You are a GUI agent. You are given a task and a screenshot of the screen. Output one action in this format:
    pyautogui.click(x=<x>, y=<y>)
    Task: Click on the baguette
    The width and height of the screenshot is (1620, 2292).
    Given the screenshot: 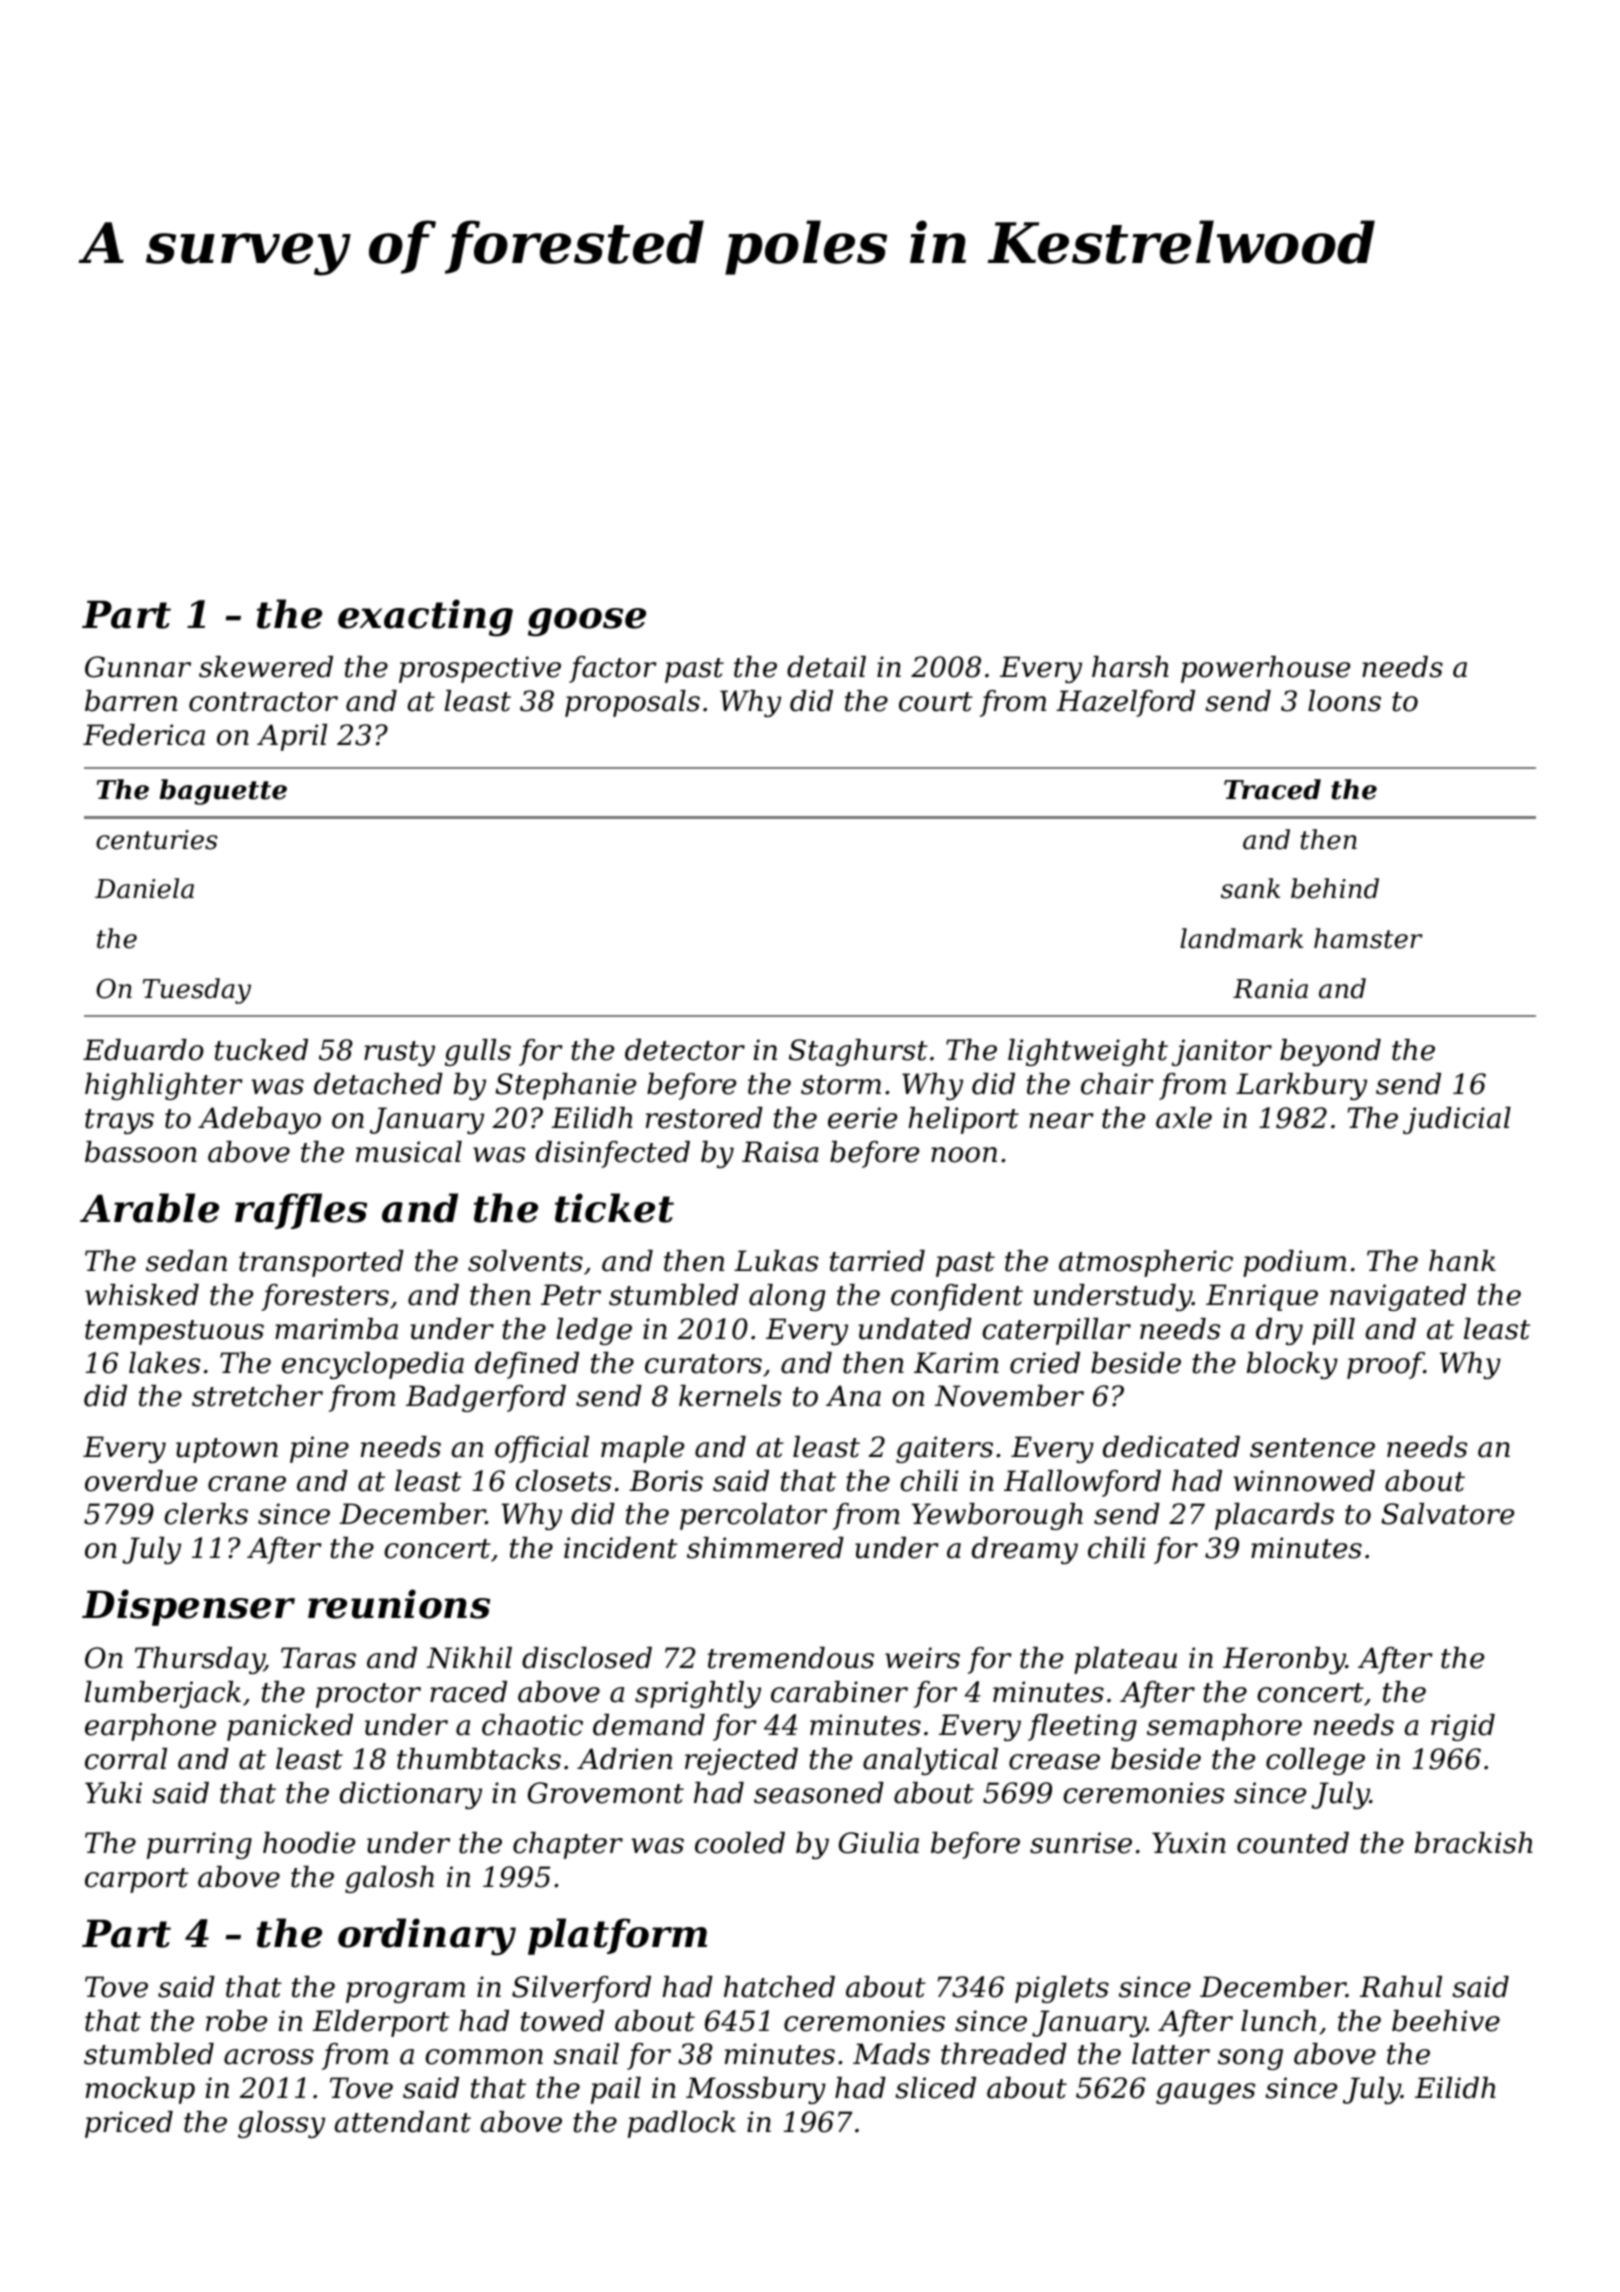 What is the action you would take?
    pyautogui.click(x=223, y=792)
